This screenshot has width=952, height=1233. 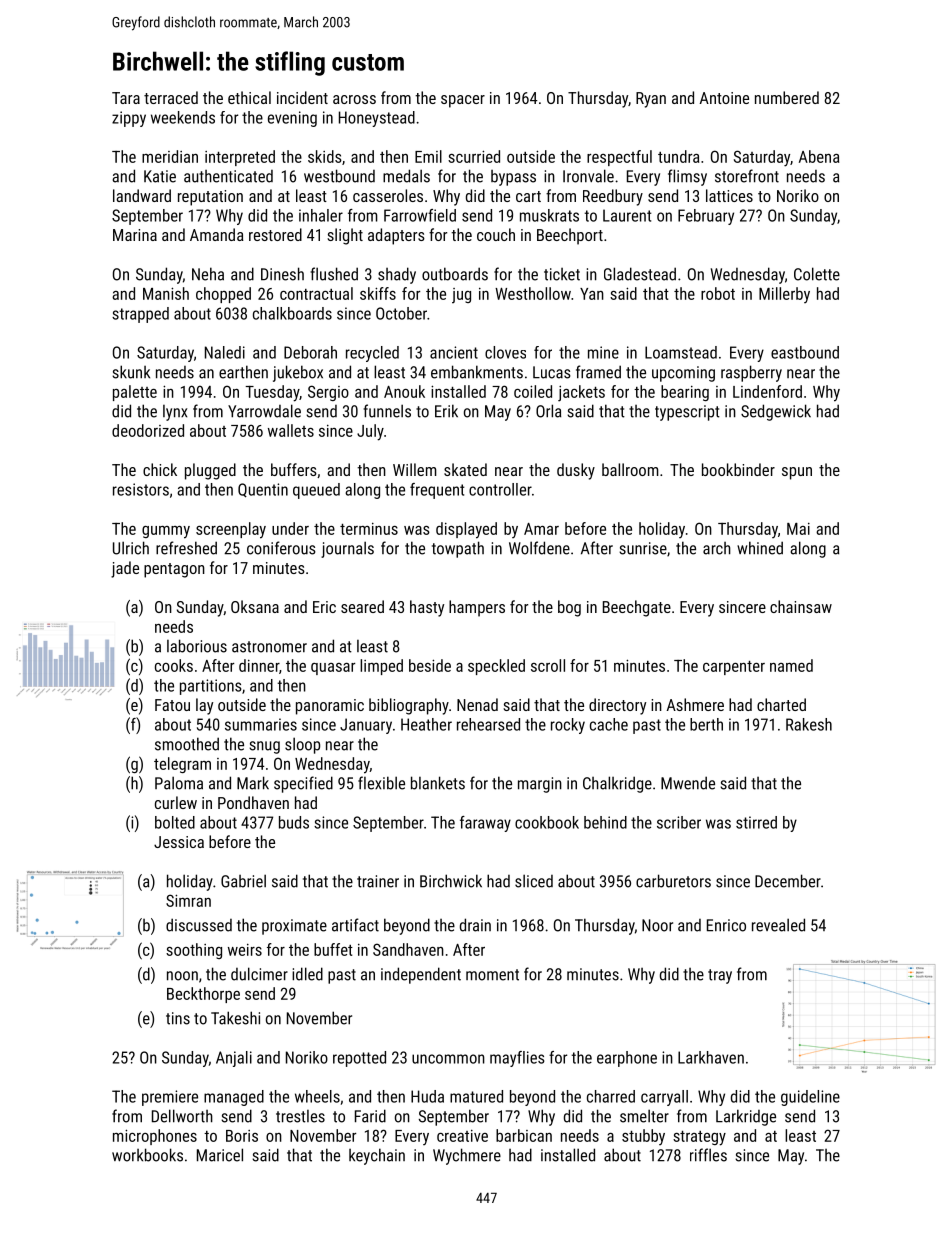 What do you see at coordinates (171, 97) in the screenshot?
I see `terraced` at bounding box center [171, 97].
